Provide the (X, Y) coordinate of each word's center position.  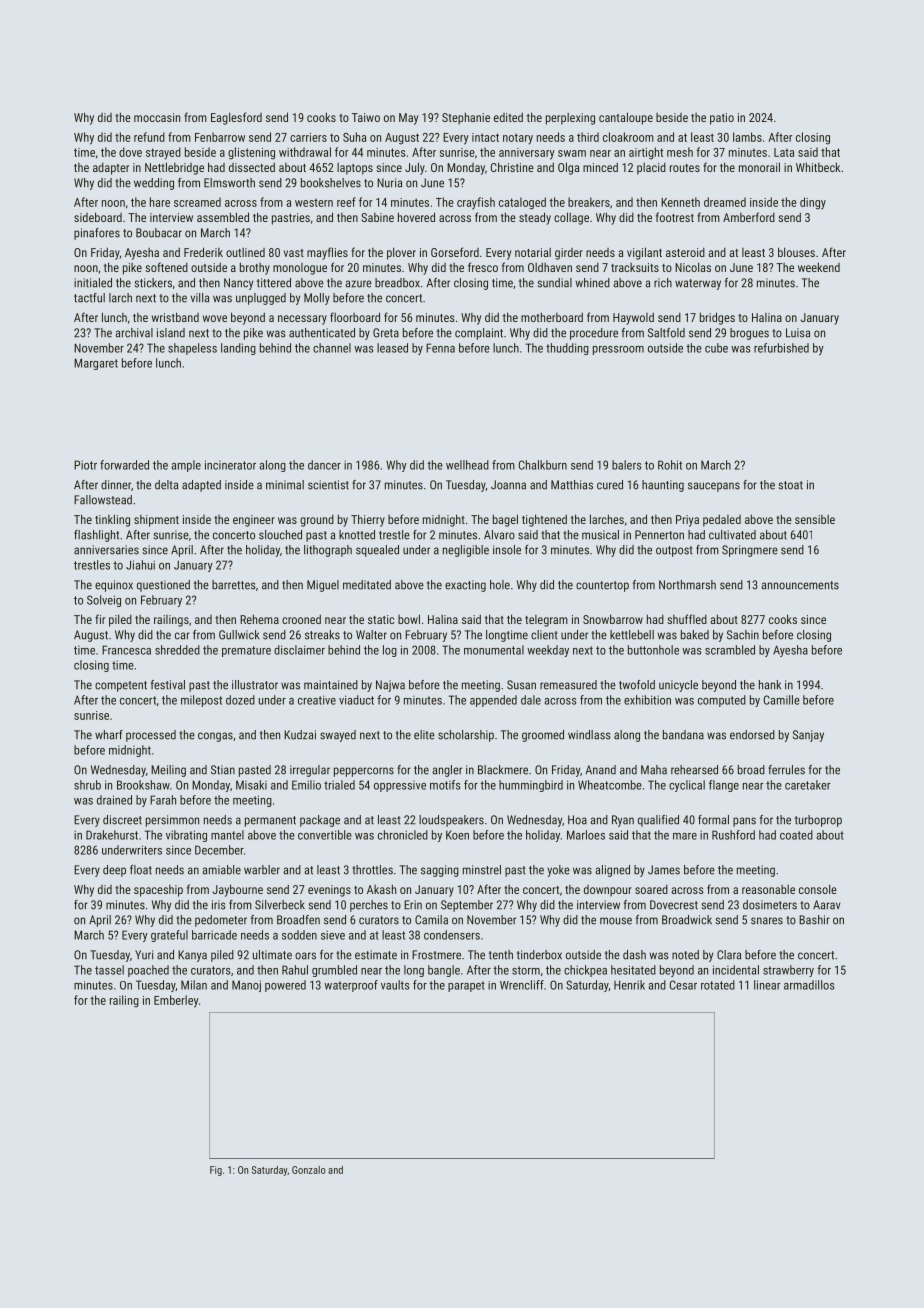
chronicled (403, 835)
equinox (114, 586)
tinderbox (539, 955)
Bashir (814, 920)
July (415, 168)
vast (294, 253)
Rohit (670, 465)
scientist (328, 485)
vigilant (644, 253)
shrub (87, 785)
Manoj (246, 986)
